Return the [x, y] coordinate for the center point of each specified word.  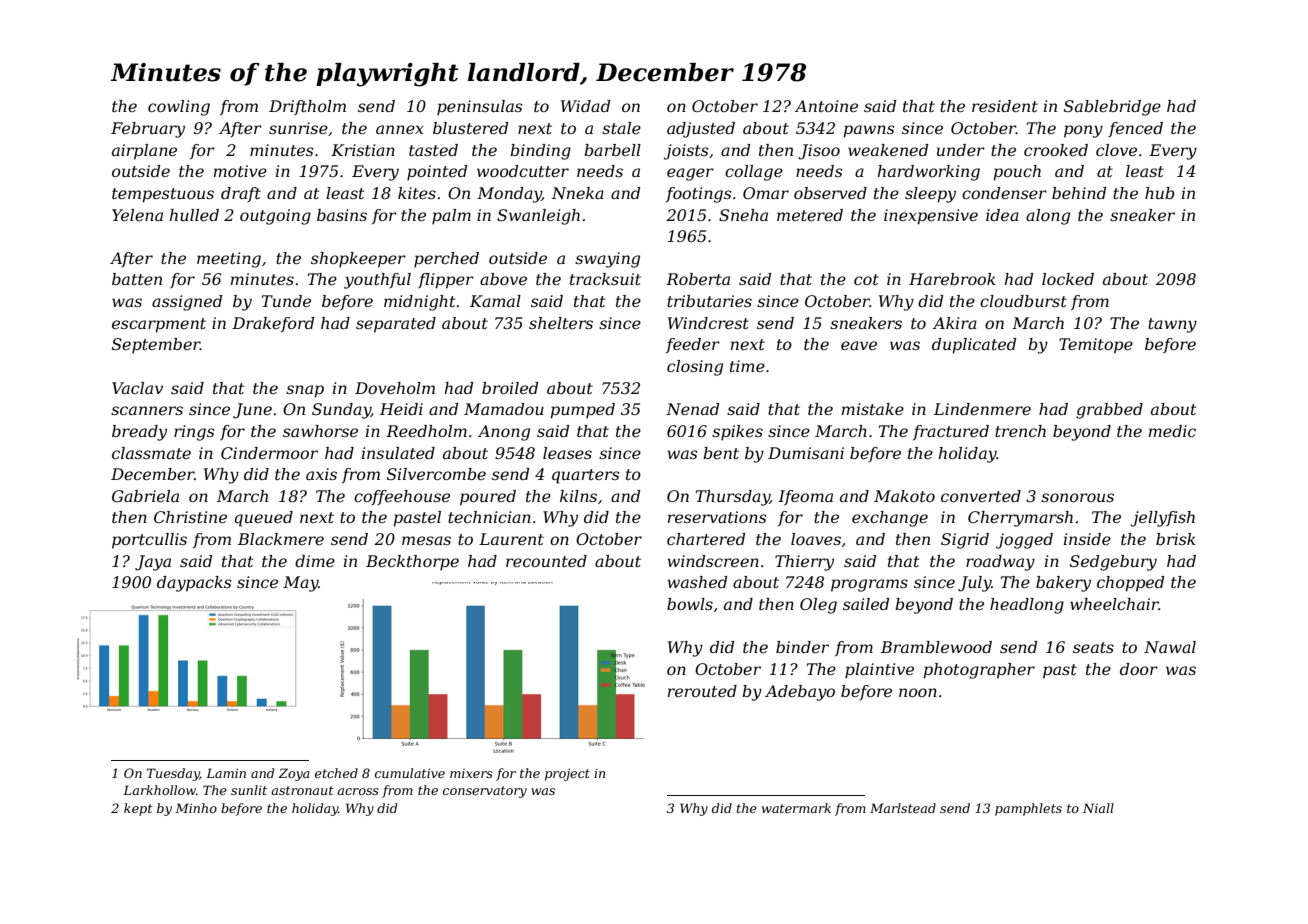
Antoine [826, 106]
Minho [196, 808]
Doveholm [395, 388]
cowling [179, 108]
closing [695, 368]
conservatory [485, 792]
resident [1005, 106]
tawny [1172, 325]
